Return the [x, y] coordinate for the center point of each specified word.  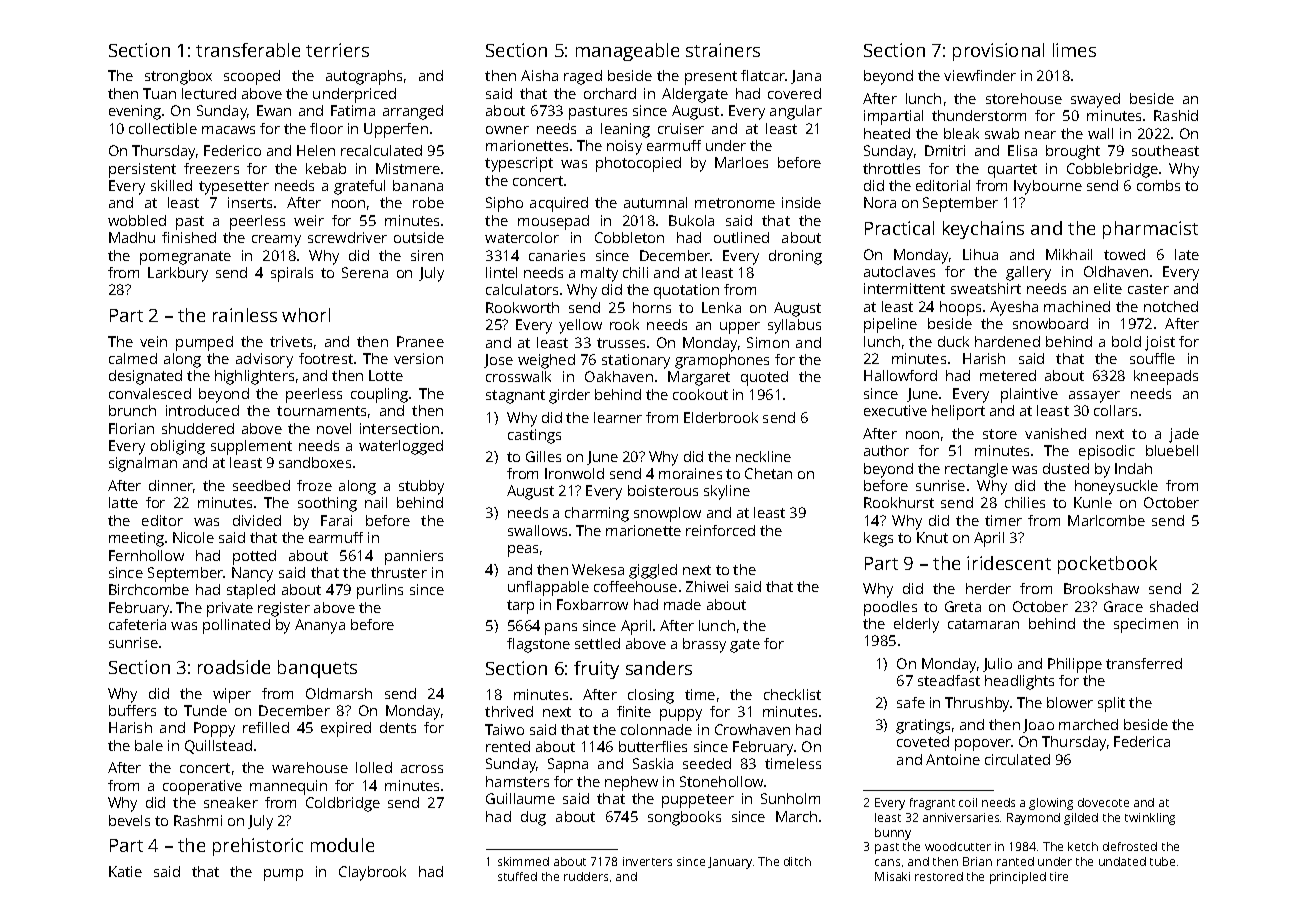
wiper [232, 695]
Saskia [653, 763]
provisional [998, 52]
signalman [143, 464]
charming [597, 514]
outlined [741, 237]
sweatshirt [986, 288]
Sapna [568, 765]
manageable [627, 52]
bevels [129, 820]
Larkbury [178, 274]
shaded [1174, 606]
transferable [248, 50]
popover [983, 745]
